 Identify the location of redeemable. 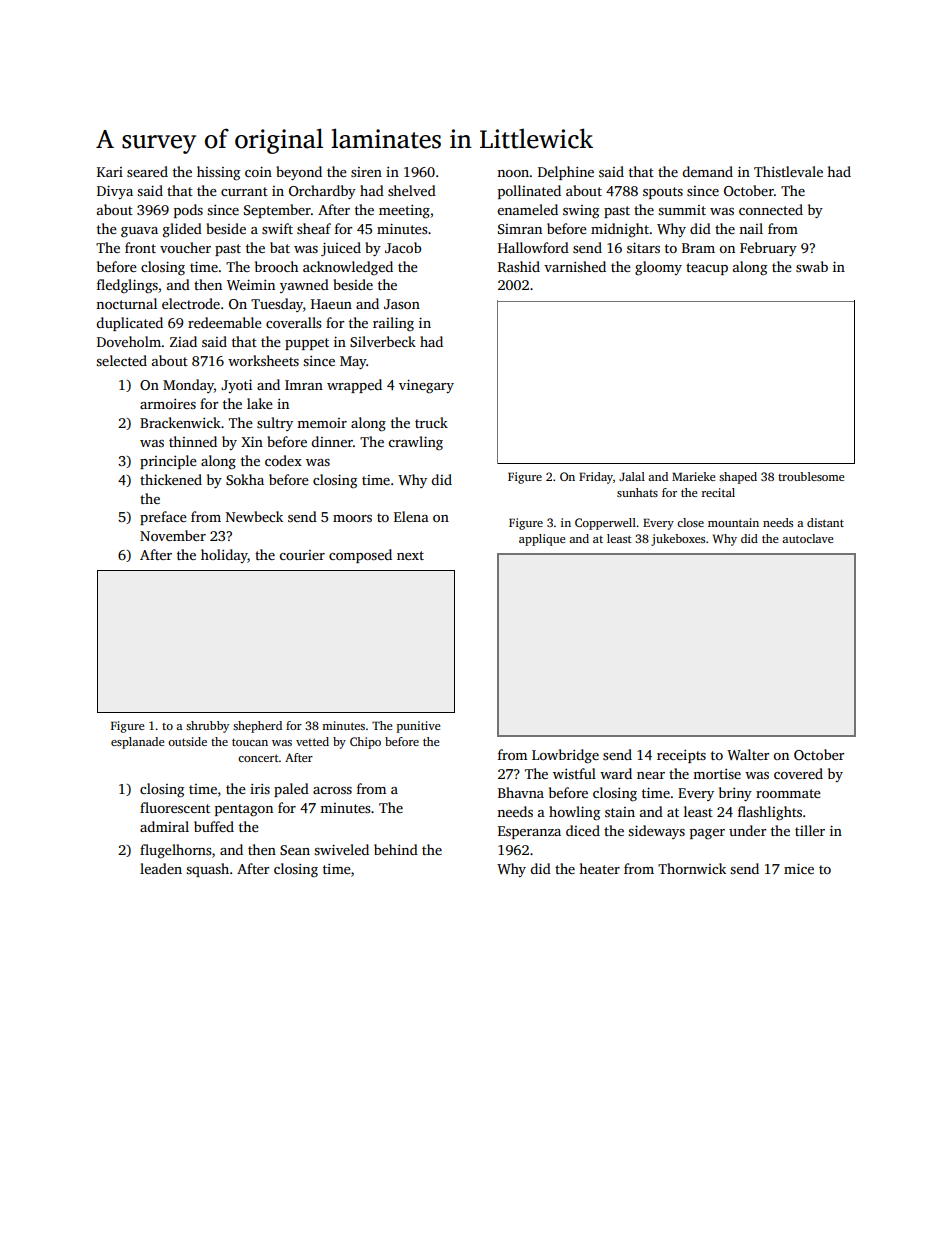
(225, 322).
